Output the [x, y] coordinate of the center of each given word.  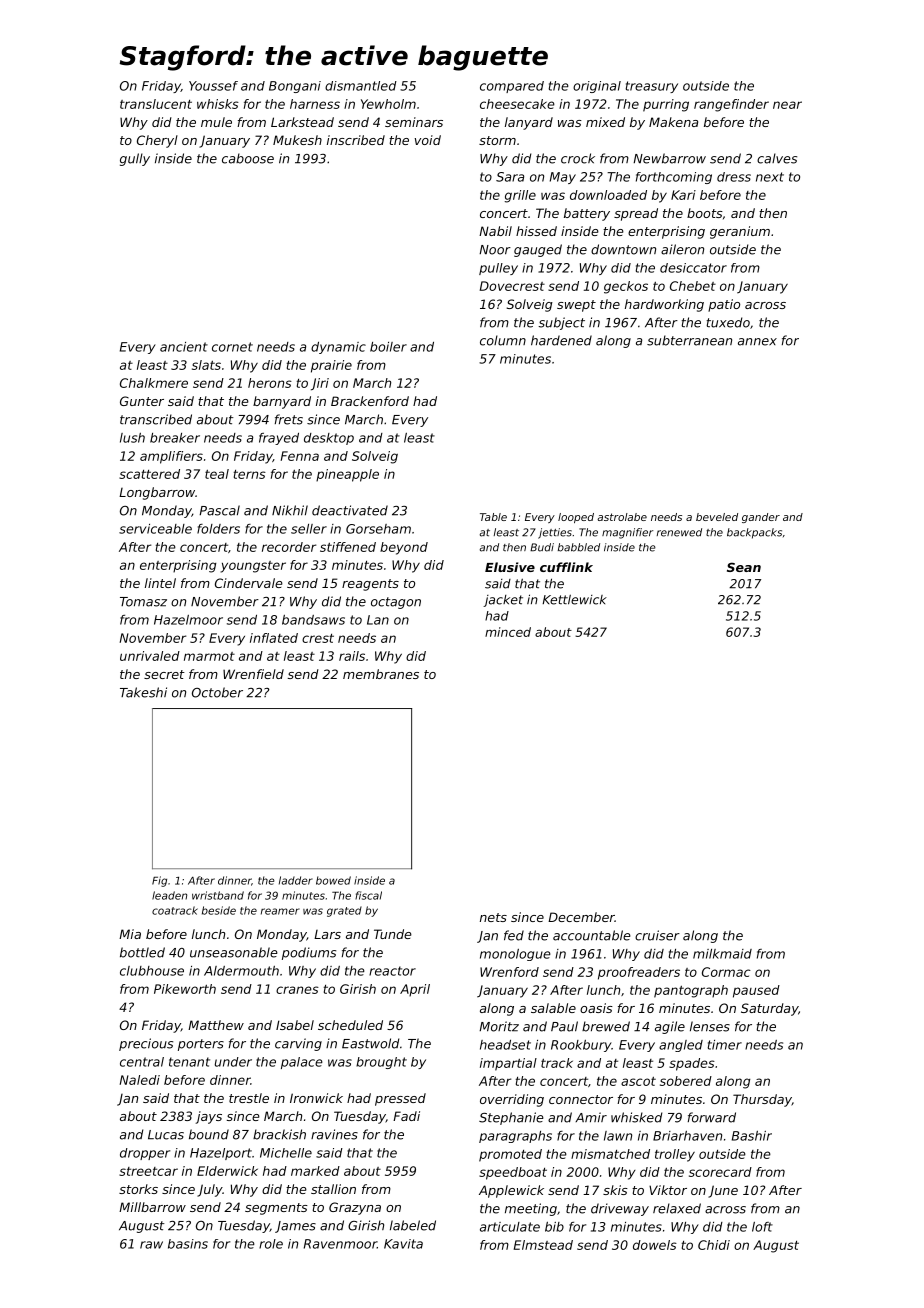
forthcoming [674, 178]
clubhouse [152, 971]
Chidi [714, 1245]
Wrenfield [253, 674]
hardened [561, 340]
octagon [396, 603]
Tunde [393, 934]
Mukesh [297, 140]
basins [188, 1244]
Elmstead [543, 1245]
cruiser [657, 935]
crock [578, 158]
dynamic [338, 348]
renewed [679, 532]
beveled [717, 517]
